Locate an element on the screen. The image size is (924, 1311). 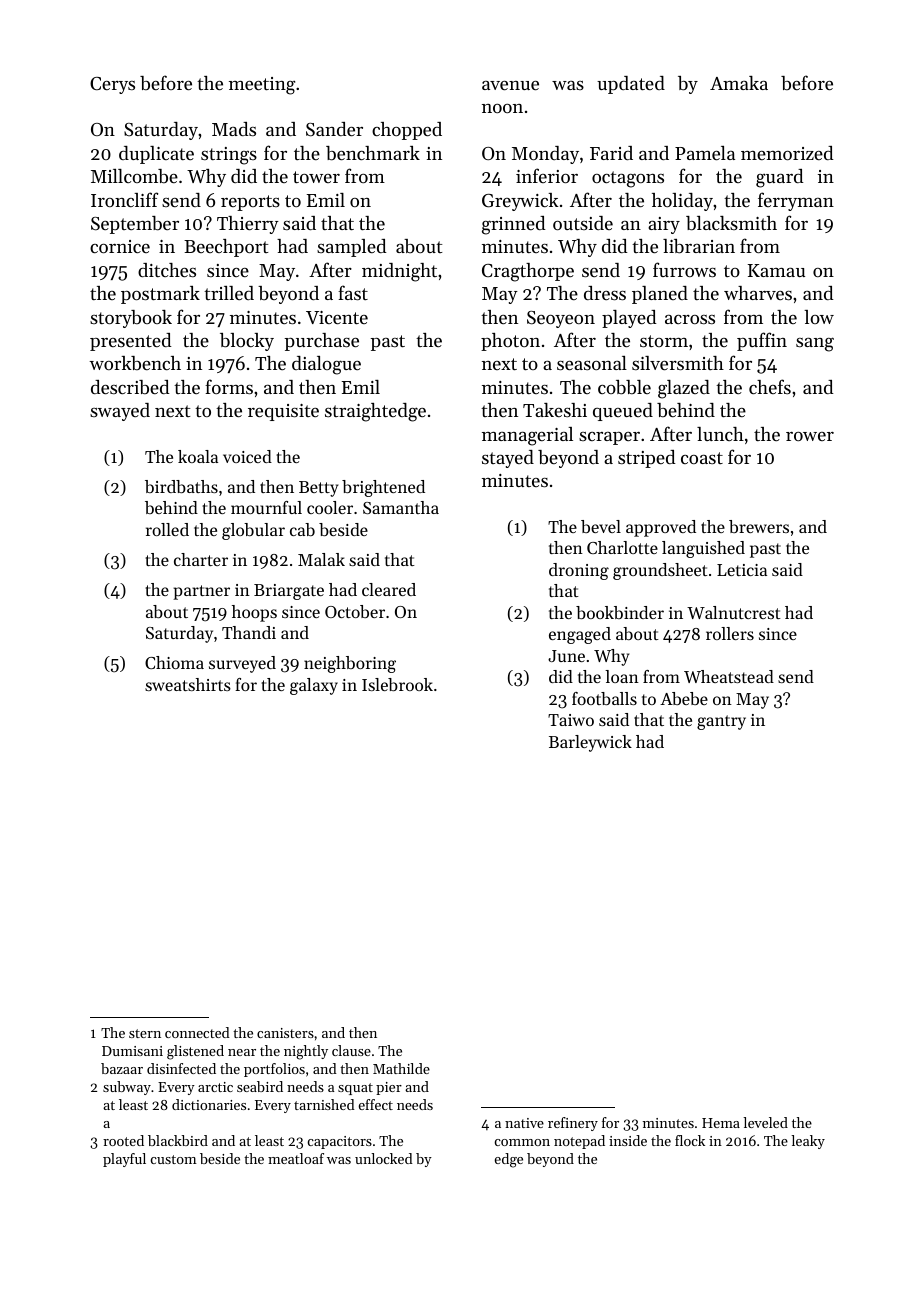
Pamela is located at coordinates (705, 153).
